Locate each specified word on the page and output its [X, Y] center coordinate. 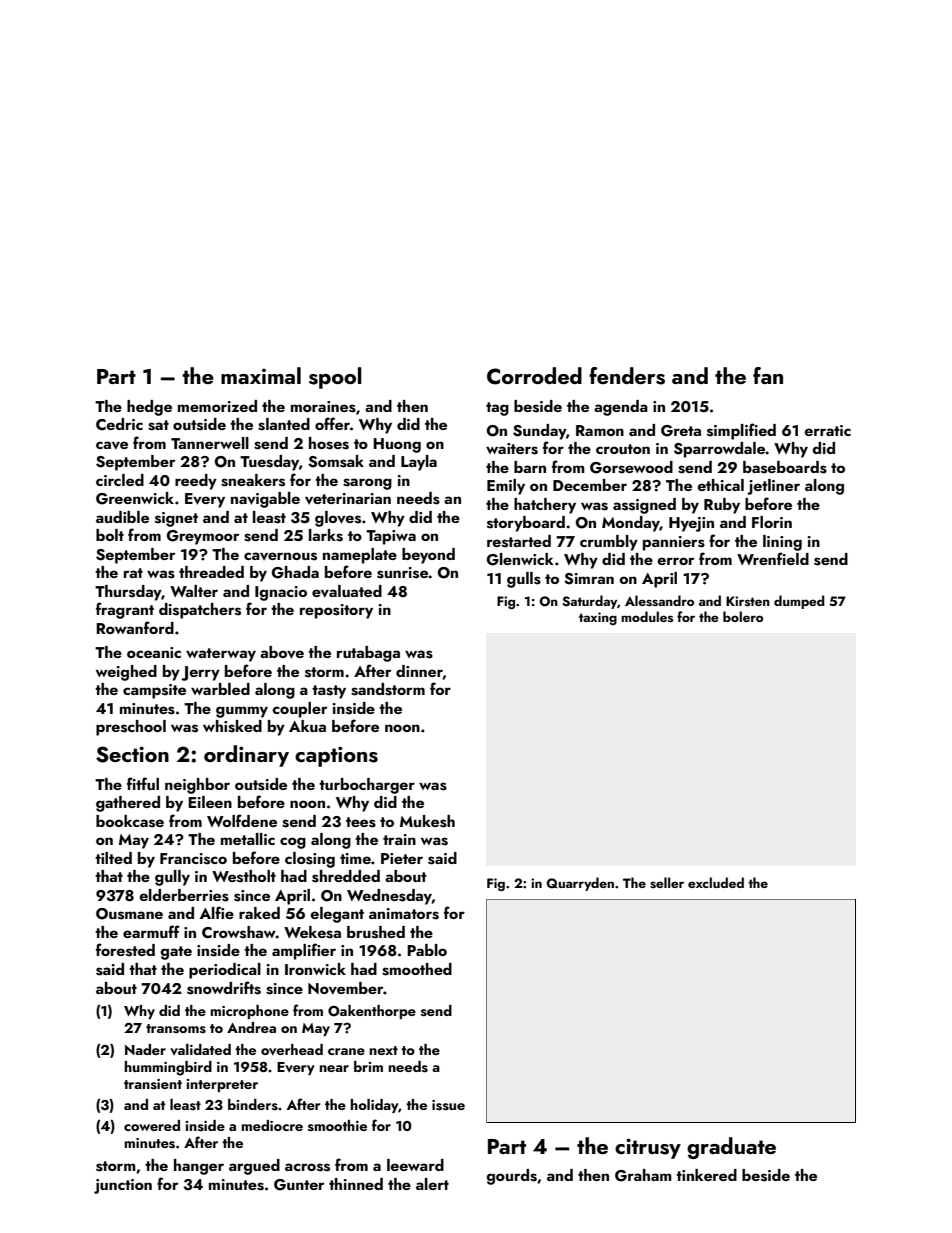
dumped [799, 602]
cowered [152, 1125]
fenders [627, 376]
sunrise [402, 573]
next [383, 1050]
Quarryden [580, 884]
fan [768, 375]
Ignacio [281, 593]
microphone [249, 1012]
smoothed [417, 969]
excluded [716, 882]
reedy [196, 482]
